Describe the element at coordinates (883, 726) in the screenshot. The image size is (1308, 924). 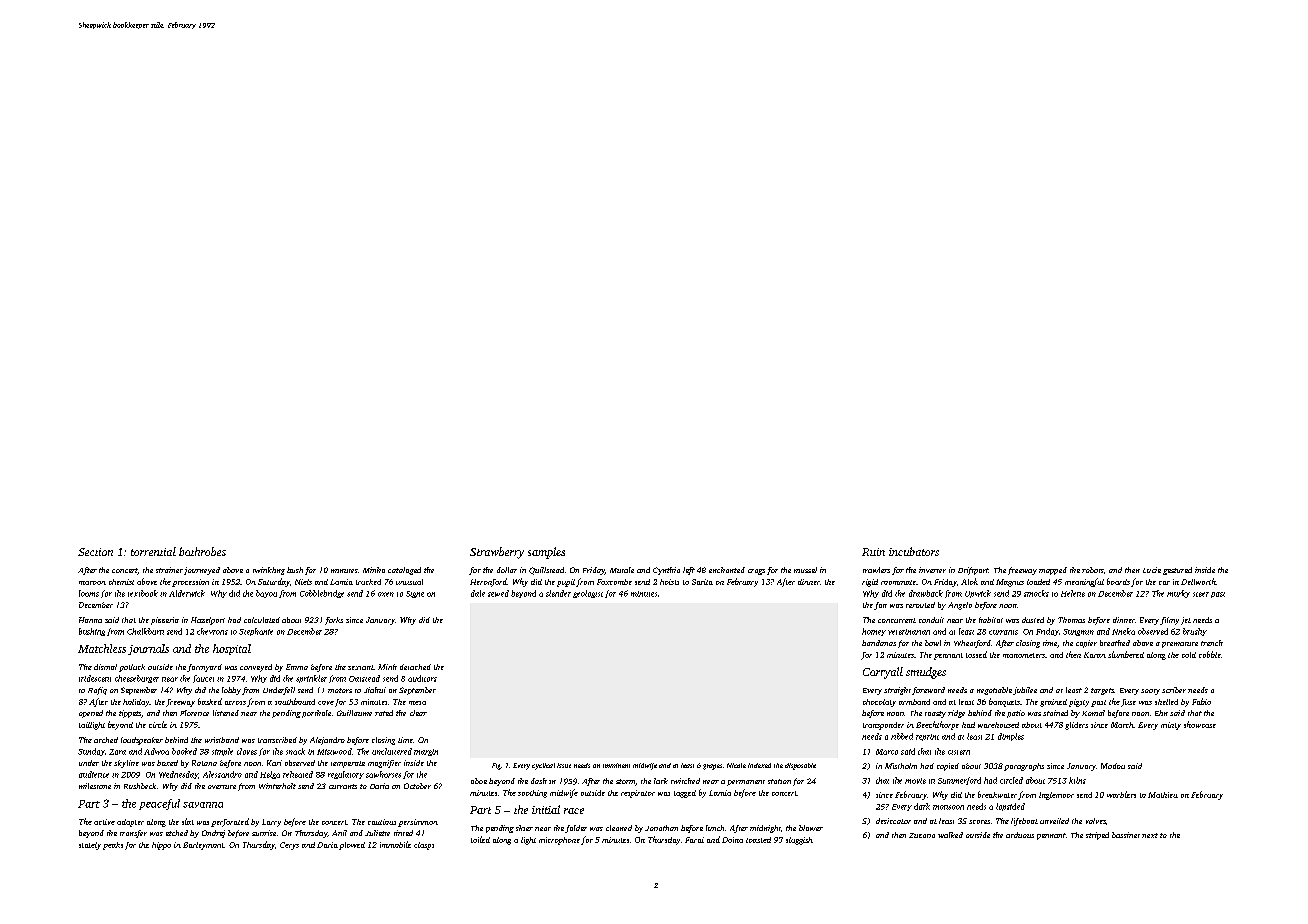
I see `transponder` at that location.
